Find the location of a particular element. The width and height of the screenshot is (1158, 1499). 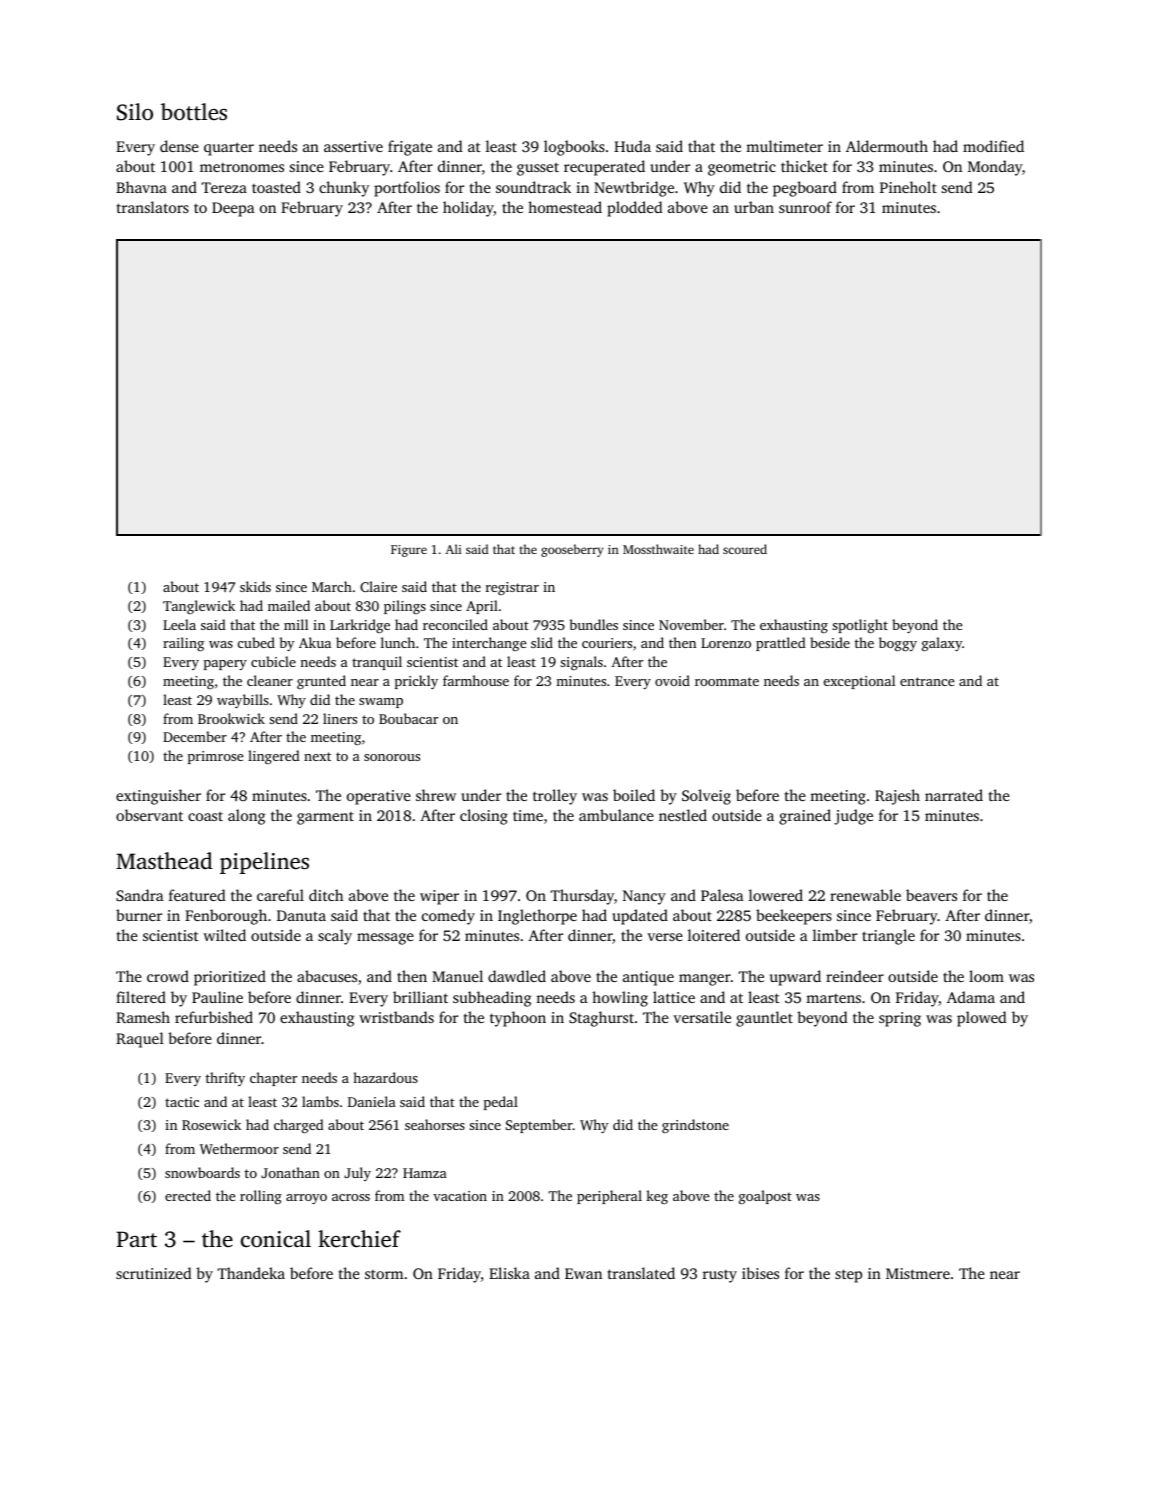

soundtrack is located at coordinates (533, 187).
